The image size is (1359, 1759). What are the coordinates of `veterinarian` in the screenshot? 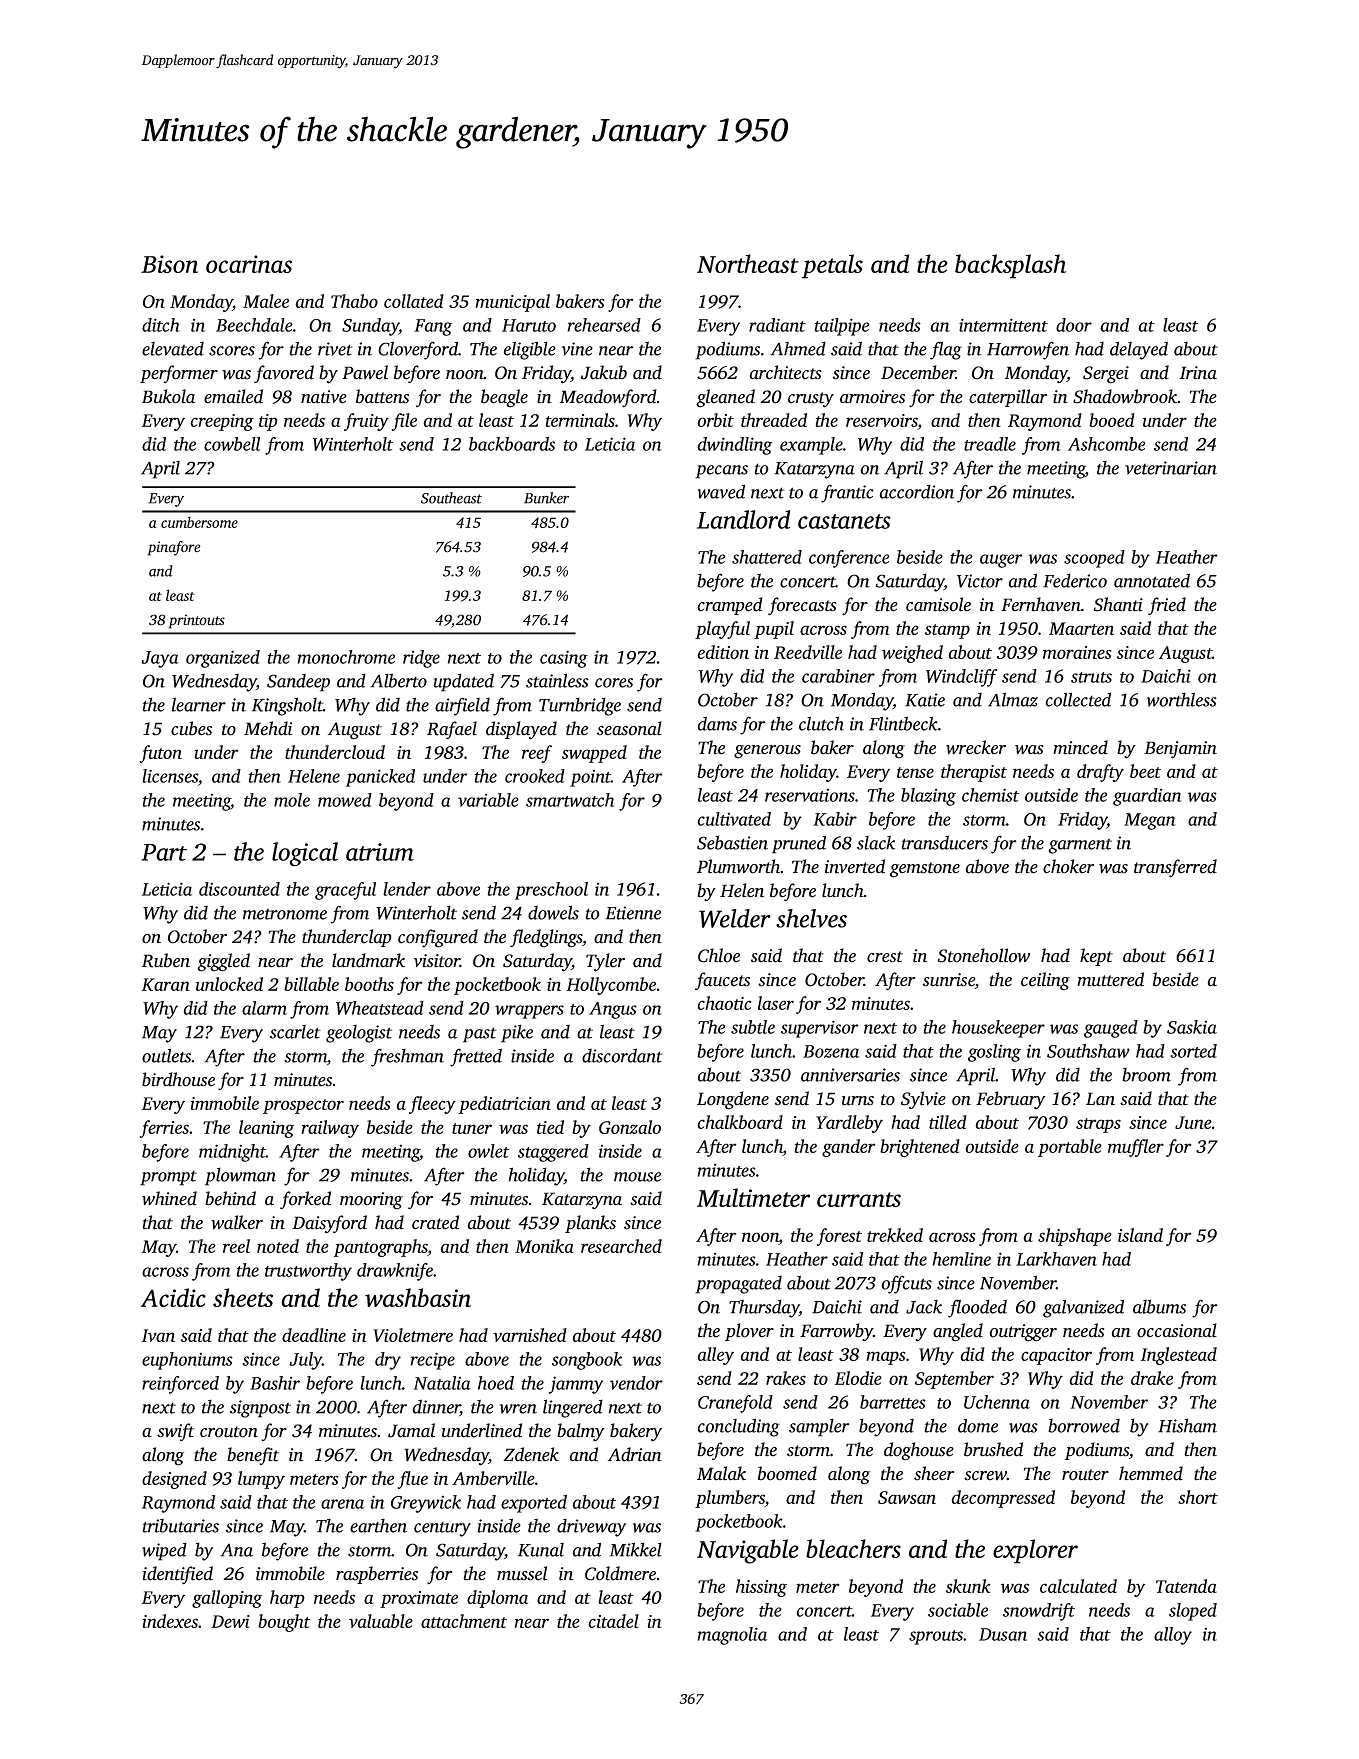 It's located at (1171, 468).
